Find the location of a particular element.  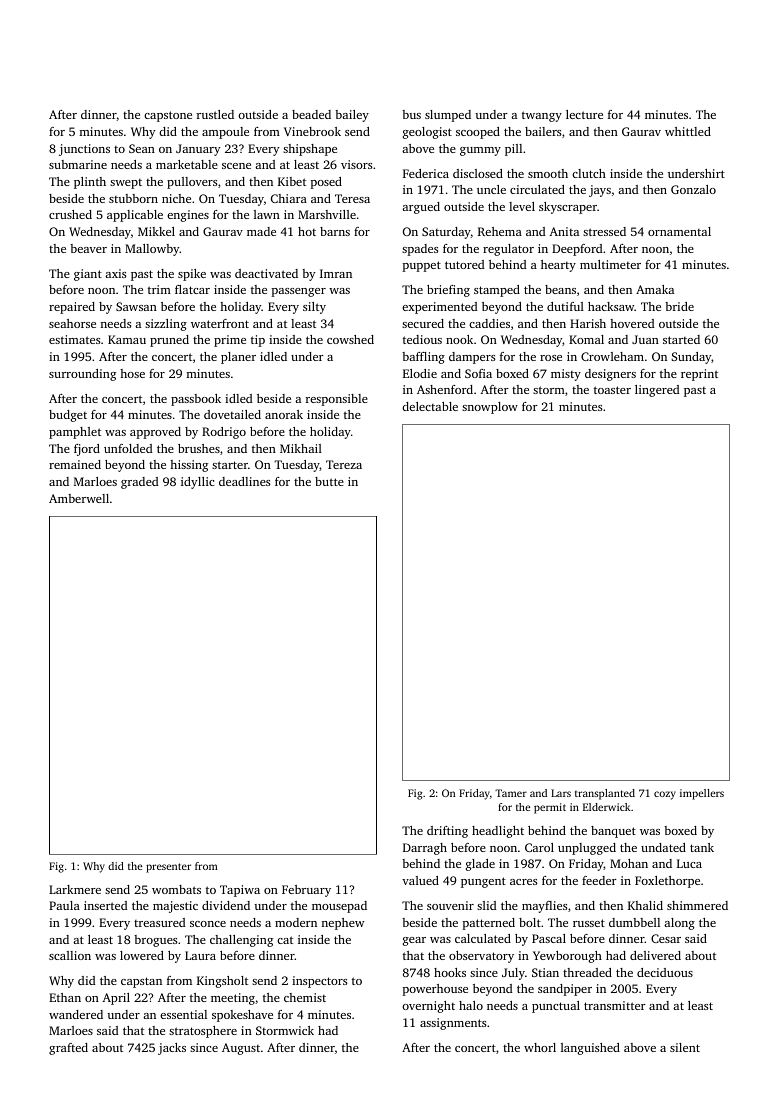

deciduous is located at coordinates (665, 972).
